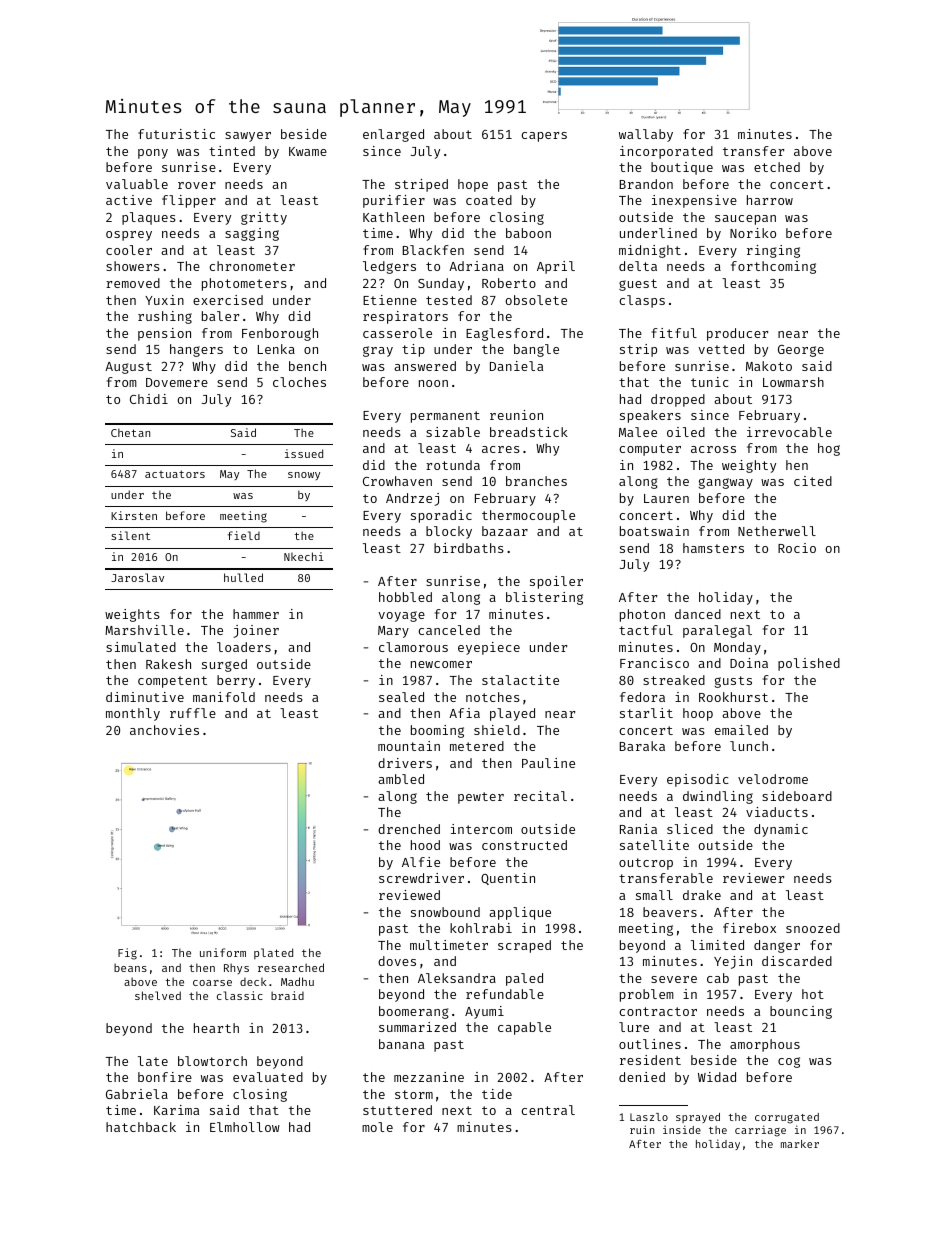 The width and height of the document is (952, 1233). I want to click on irrevocable, so click(789, 432).
